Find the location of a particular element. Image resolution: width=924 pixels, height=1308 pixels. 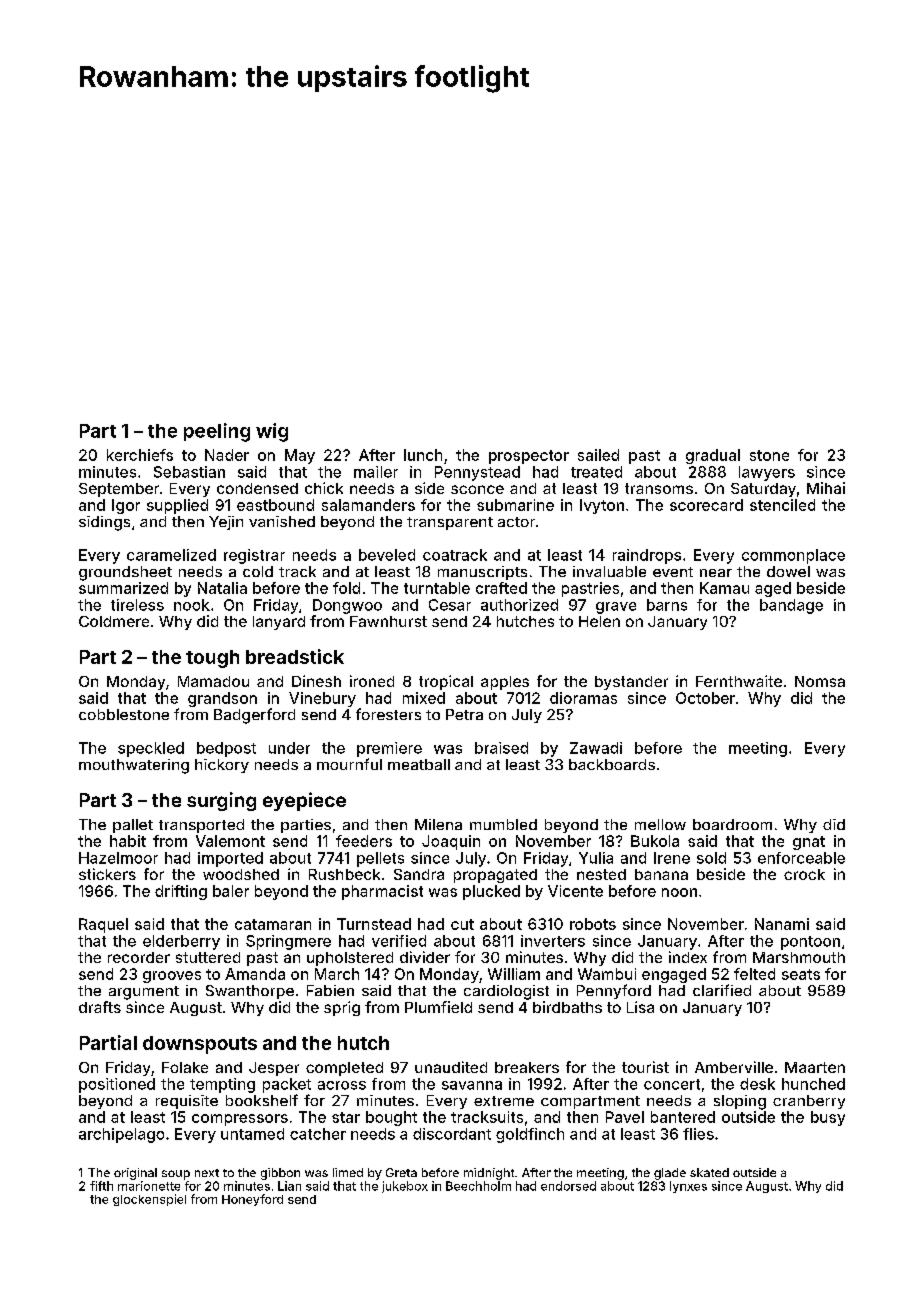

registrar is located at coordinates (254, 556).
